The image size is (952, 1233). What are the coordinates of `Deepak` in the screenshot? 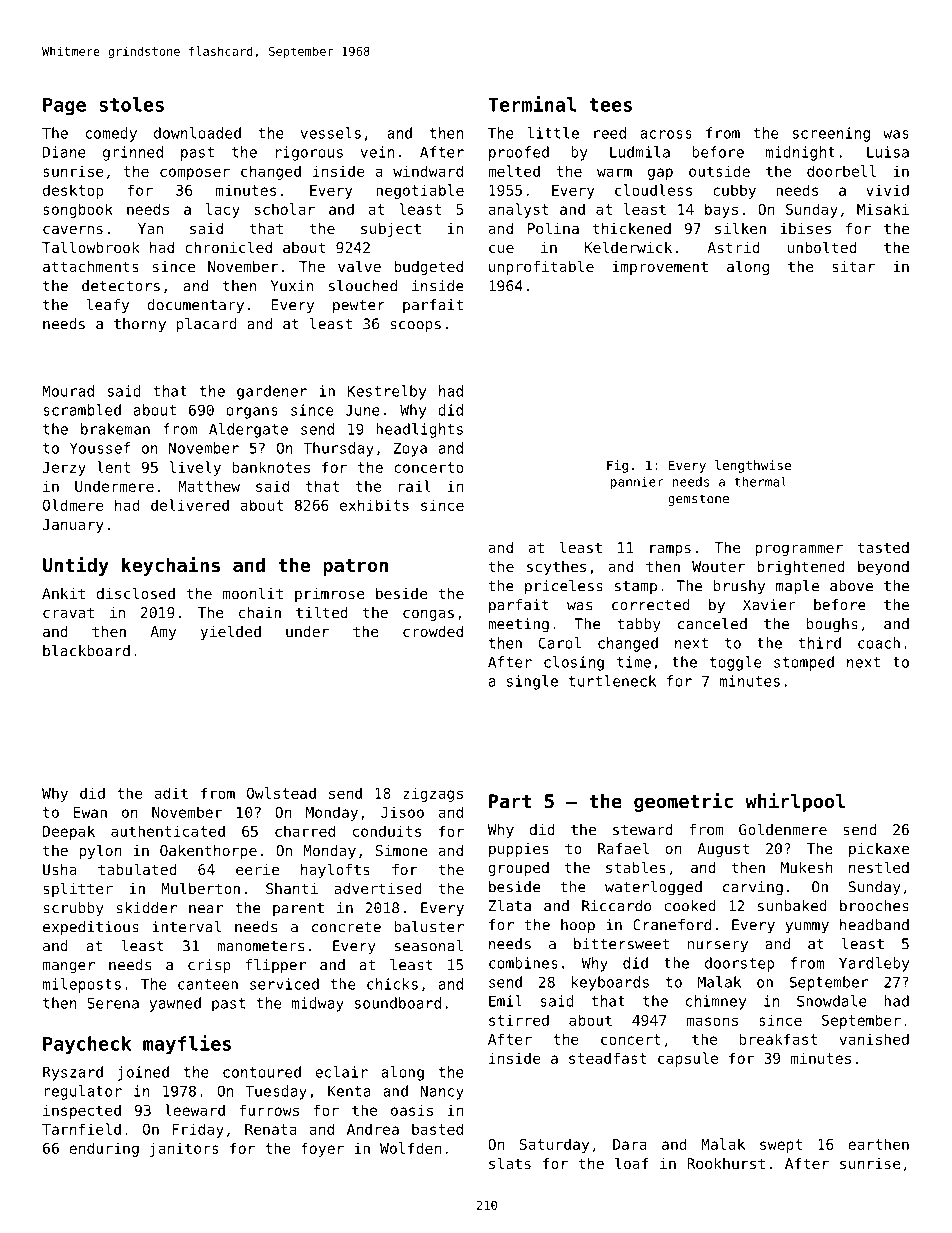 It's located at (69, 832).
